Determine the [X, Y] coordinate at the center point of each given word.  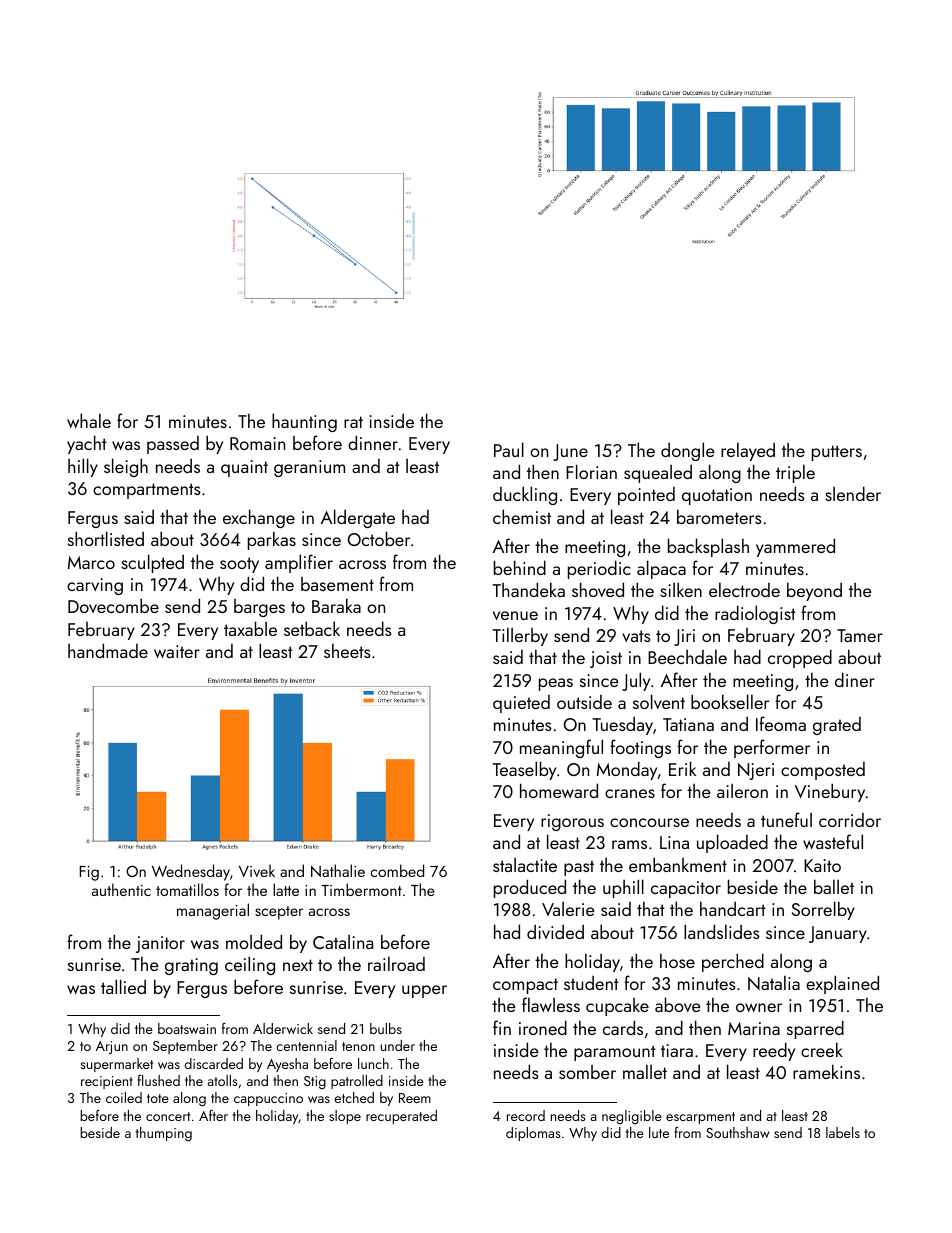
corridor [850, 820]
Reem [415, 1098]
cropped [800, 658]
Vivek [257, 870]
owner [759, 1007]
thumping [164, 1134]
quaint [244, 468]
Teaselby [524, 770]
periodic [599, 569]
